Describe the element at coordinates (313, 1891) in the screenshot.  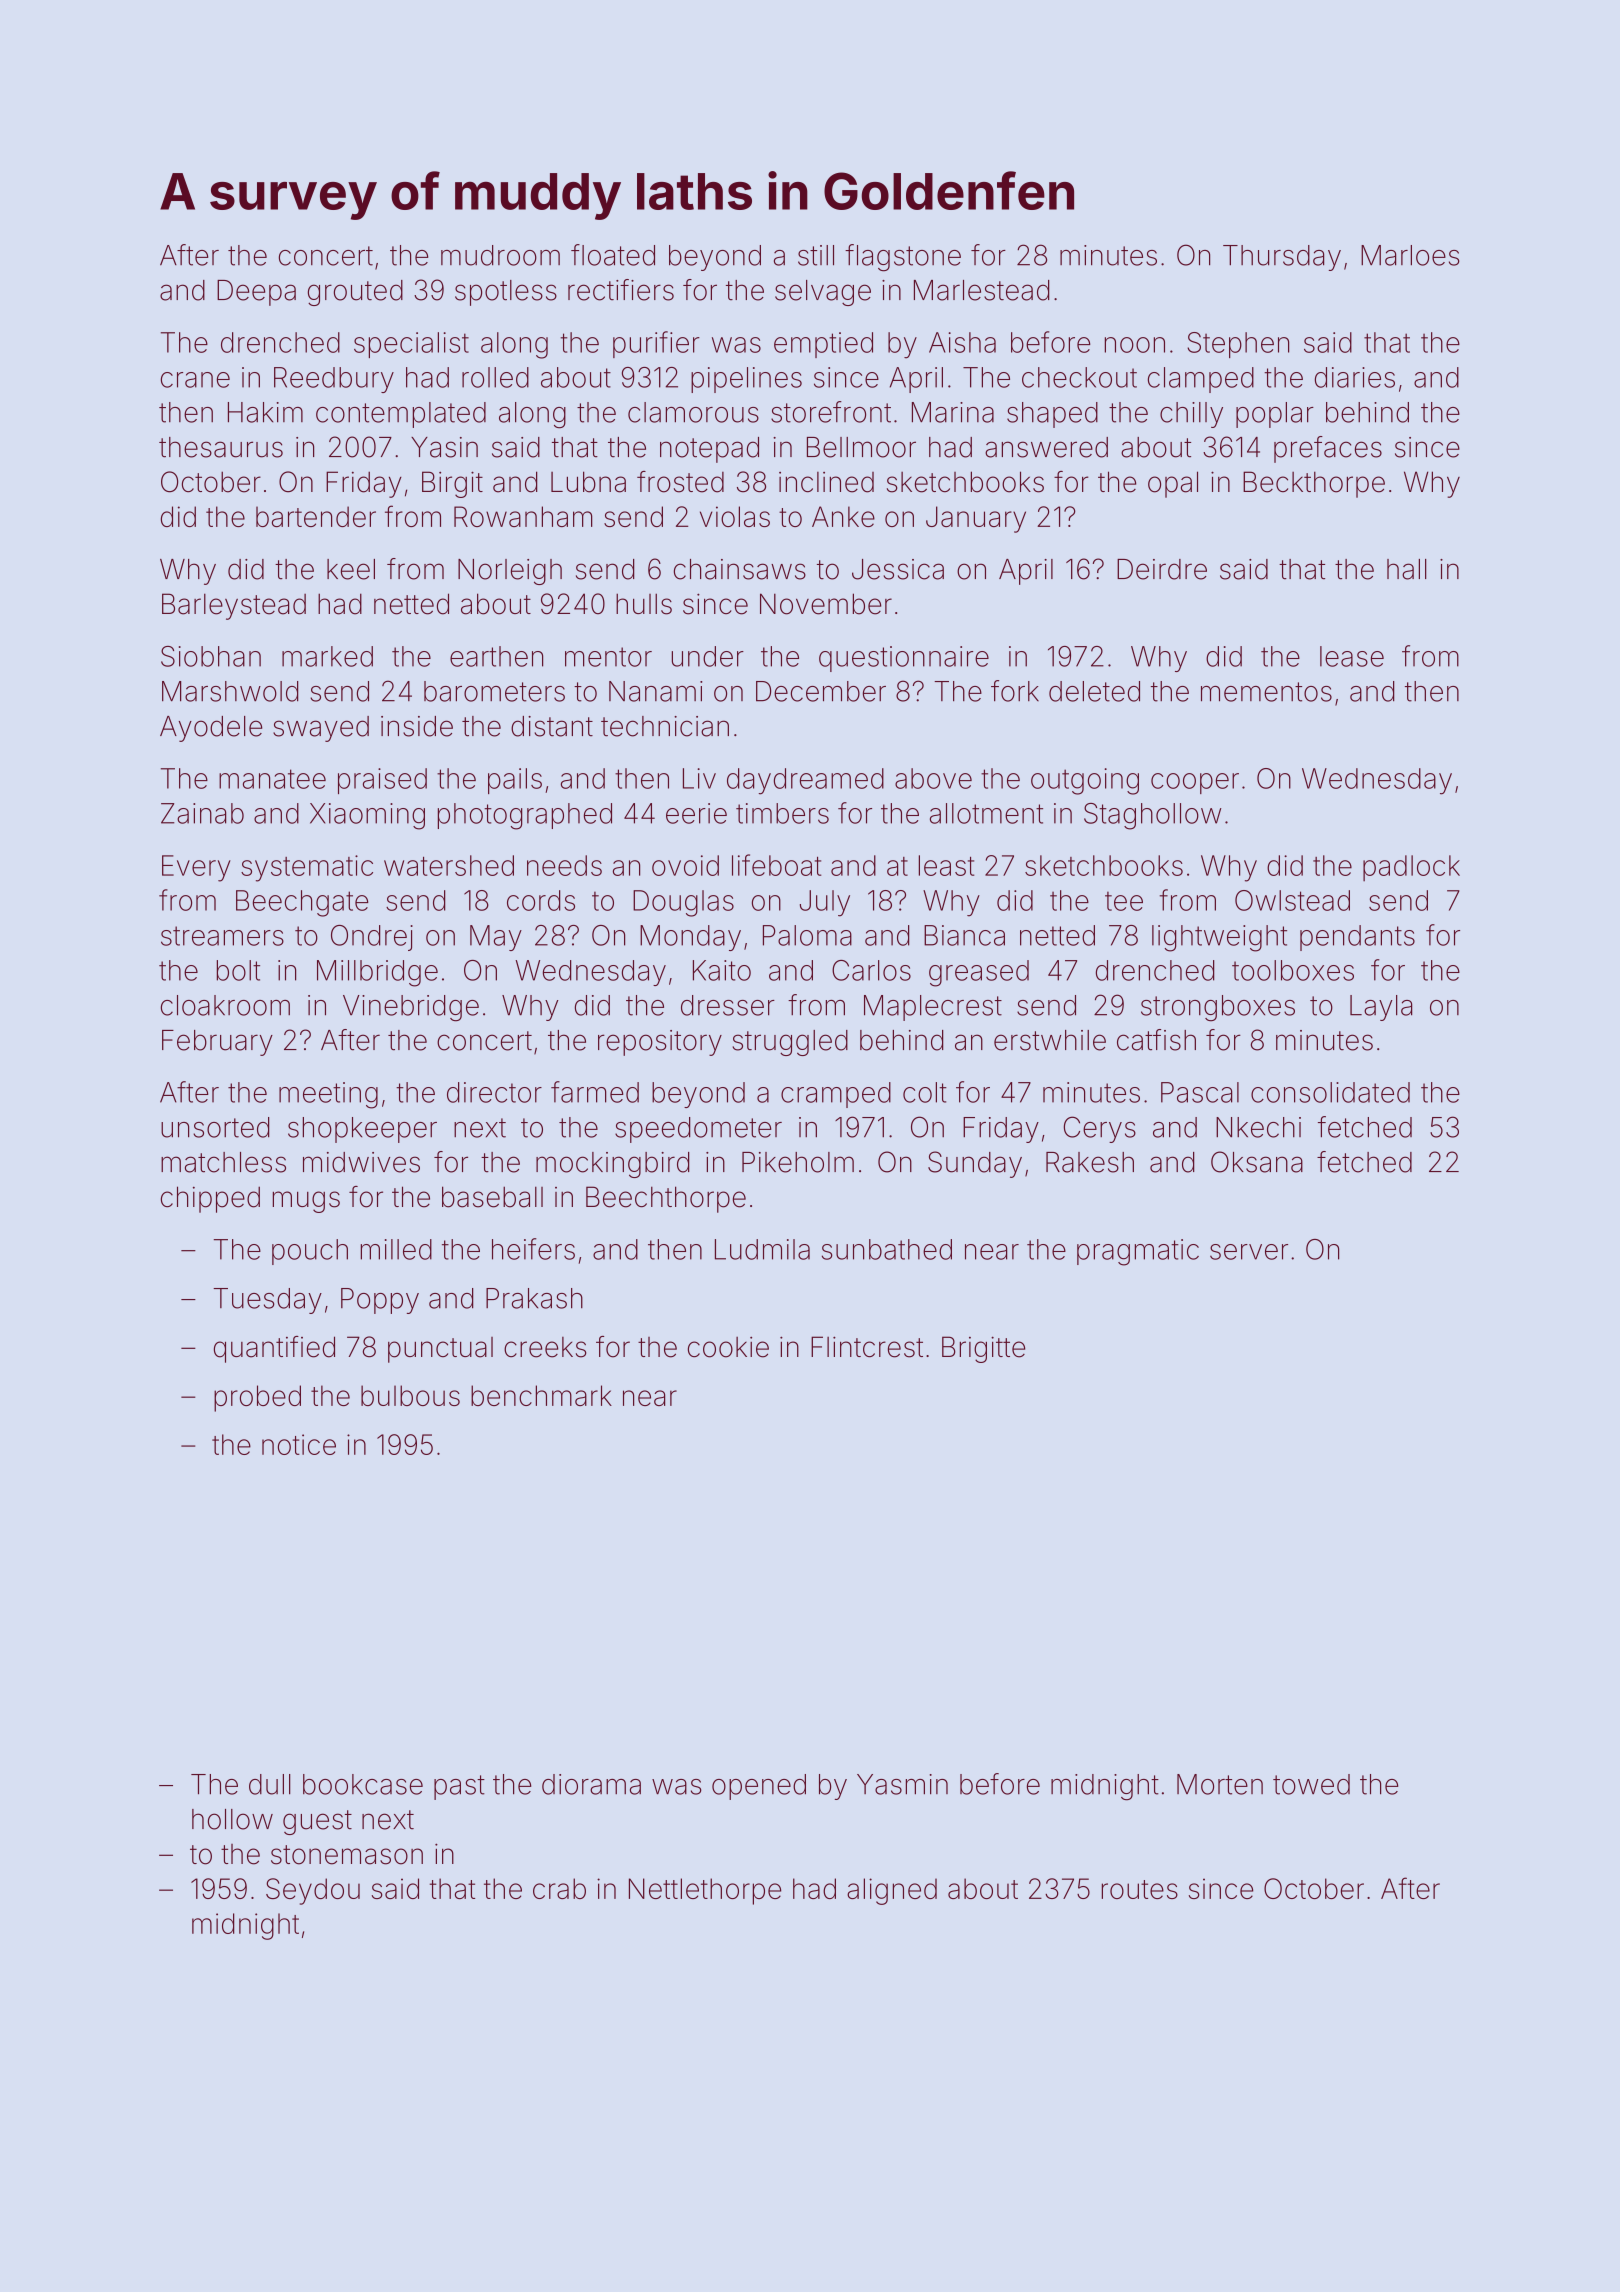
I see `Seydou` at that location.
